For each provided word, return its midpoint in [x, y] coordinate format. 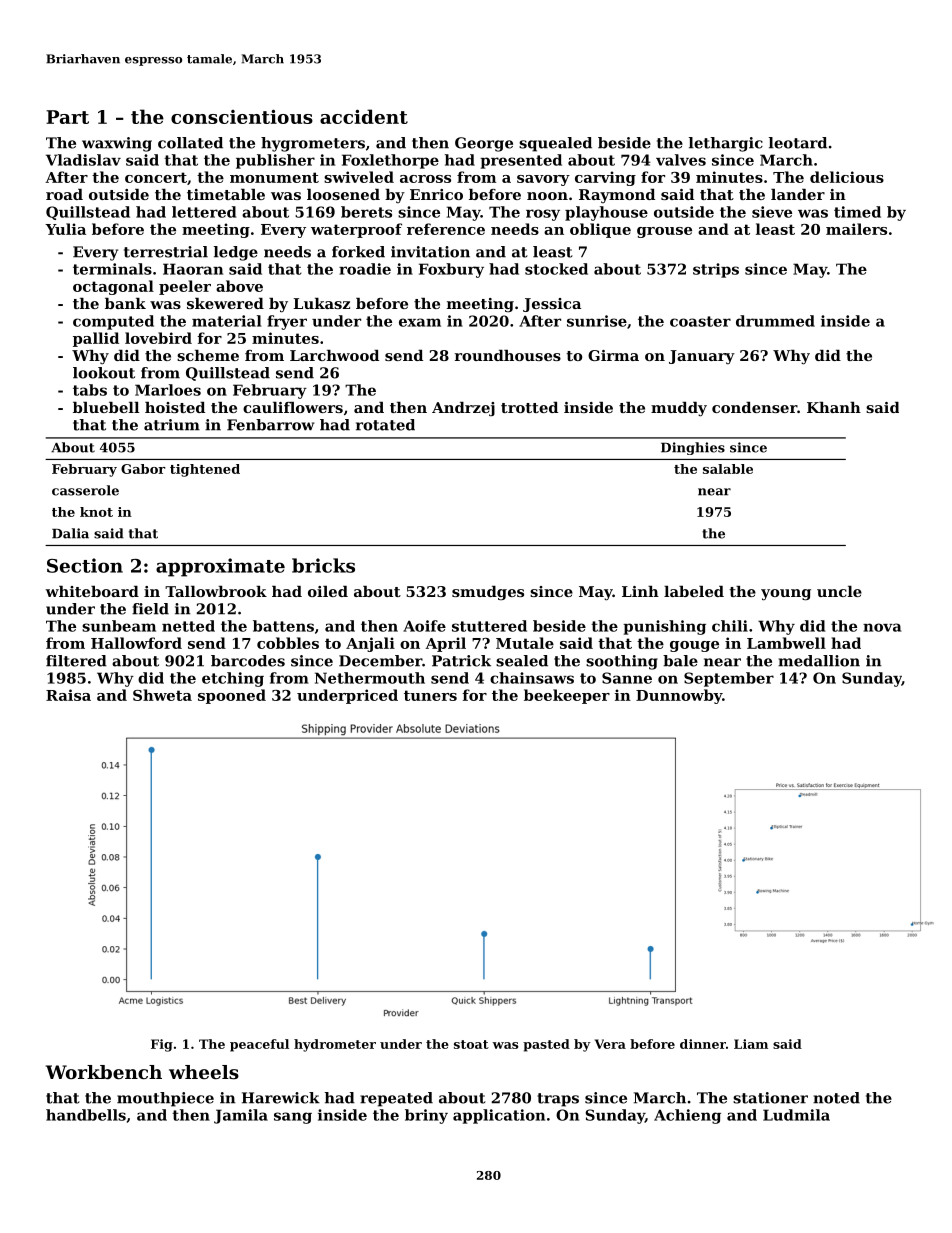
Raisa [68, 695]
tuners [430, 695]
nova [882, 627]
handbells [86, 1115]
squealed [555, 144]
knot [96, 512]
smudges [488, 593]
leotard [798, 143]
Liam [751, 1044]
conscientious [242, 116]
